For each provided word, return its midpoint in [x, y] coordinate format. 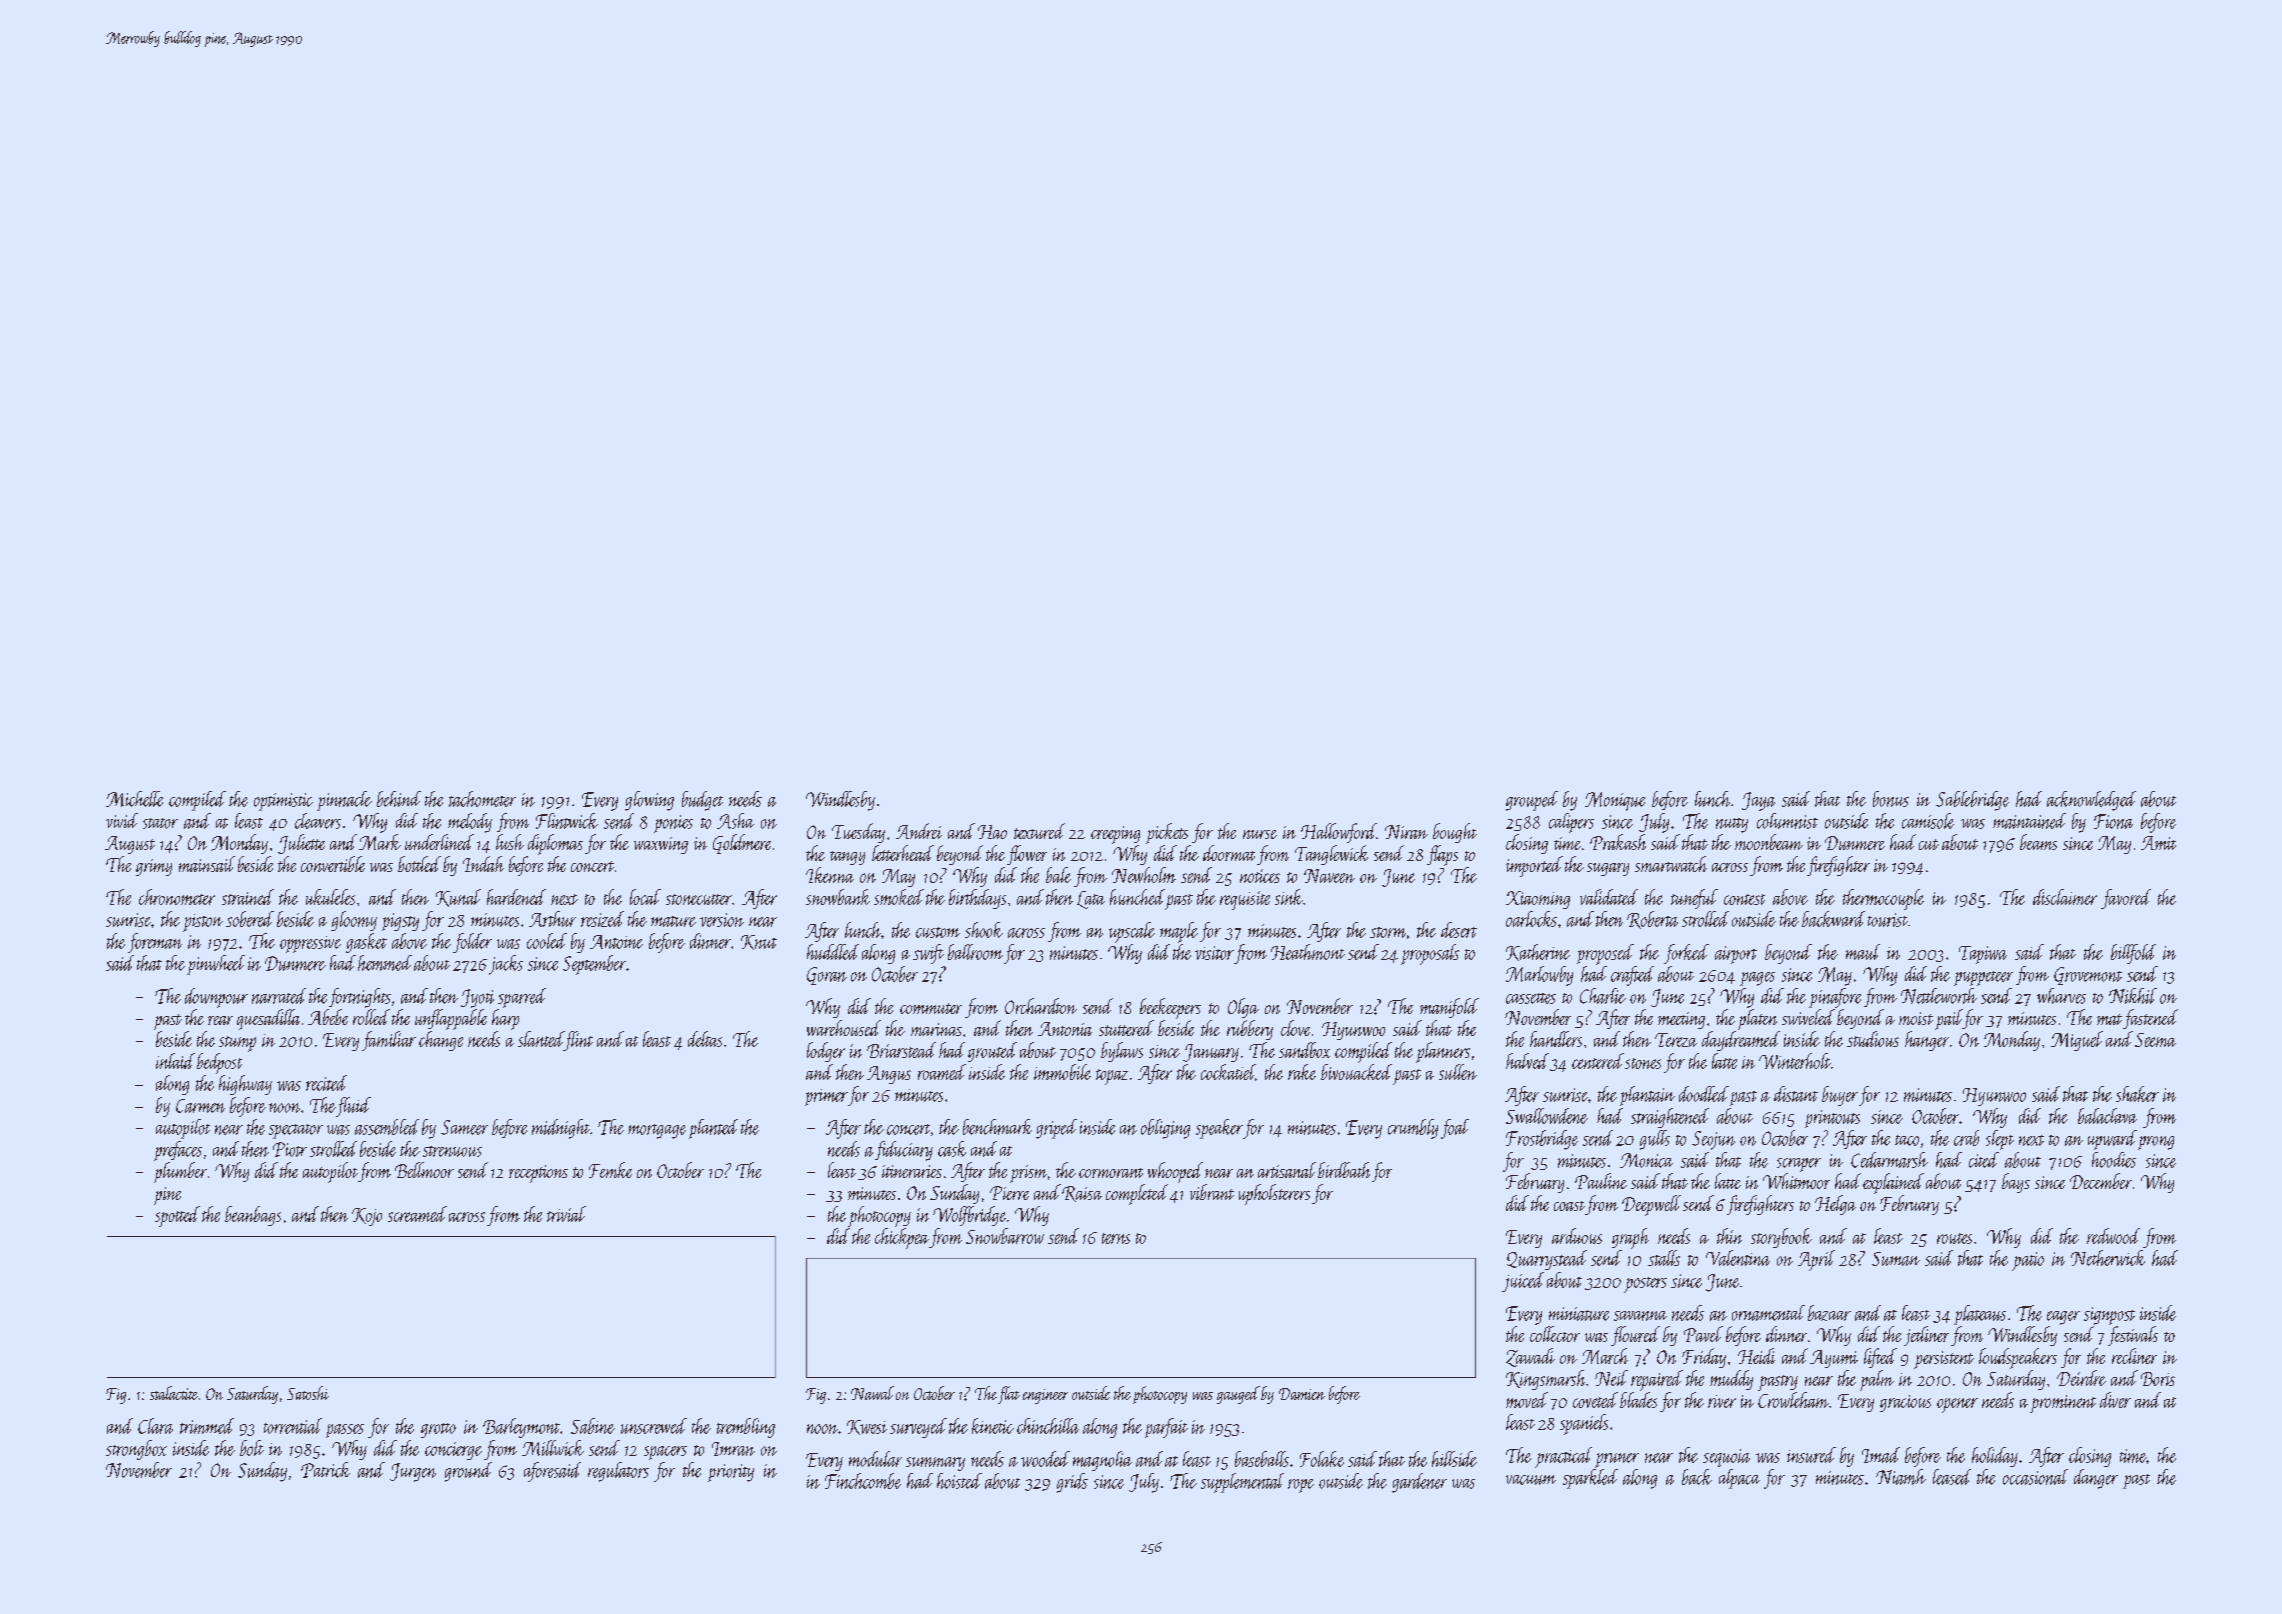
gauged [1238, 1395]
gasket [366, 943]
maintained [2029, 821]
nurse [1260, 834]
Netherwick [2108, 1258]
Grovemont [2088, 976]
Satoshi [308, 1393]
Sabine [593, 1426]
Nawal [872, 1393]
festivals [2133, 1336]
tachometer [482, 799]
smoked [899, 897]
